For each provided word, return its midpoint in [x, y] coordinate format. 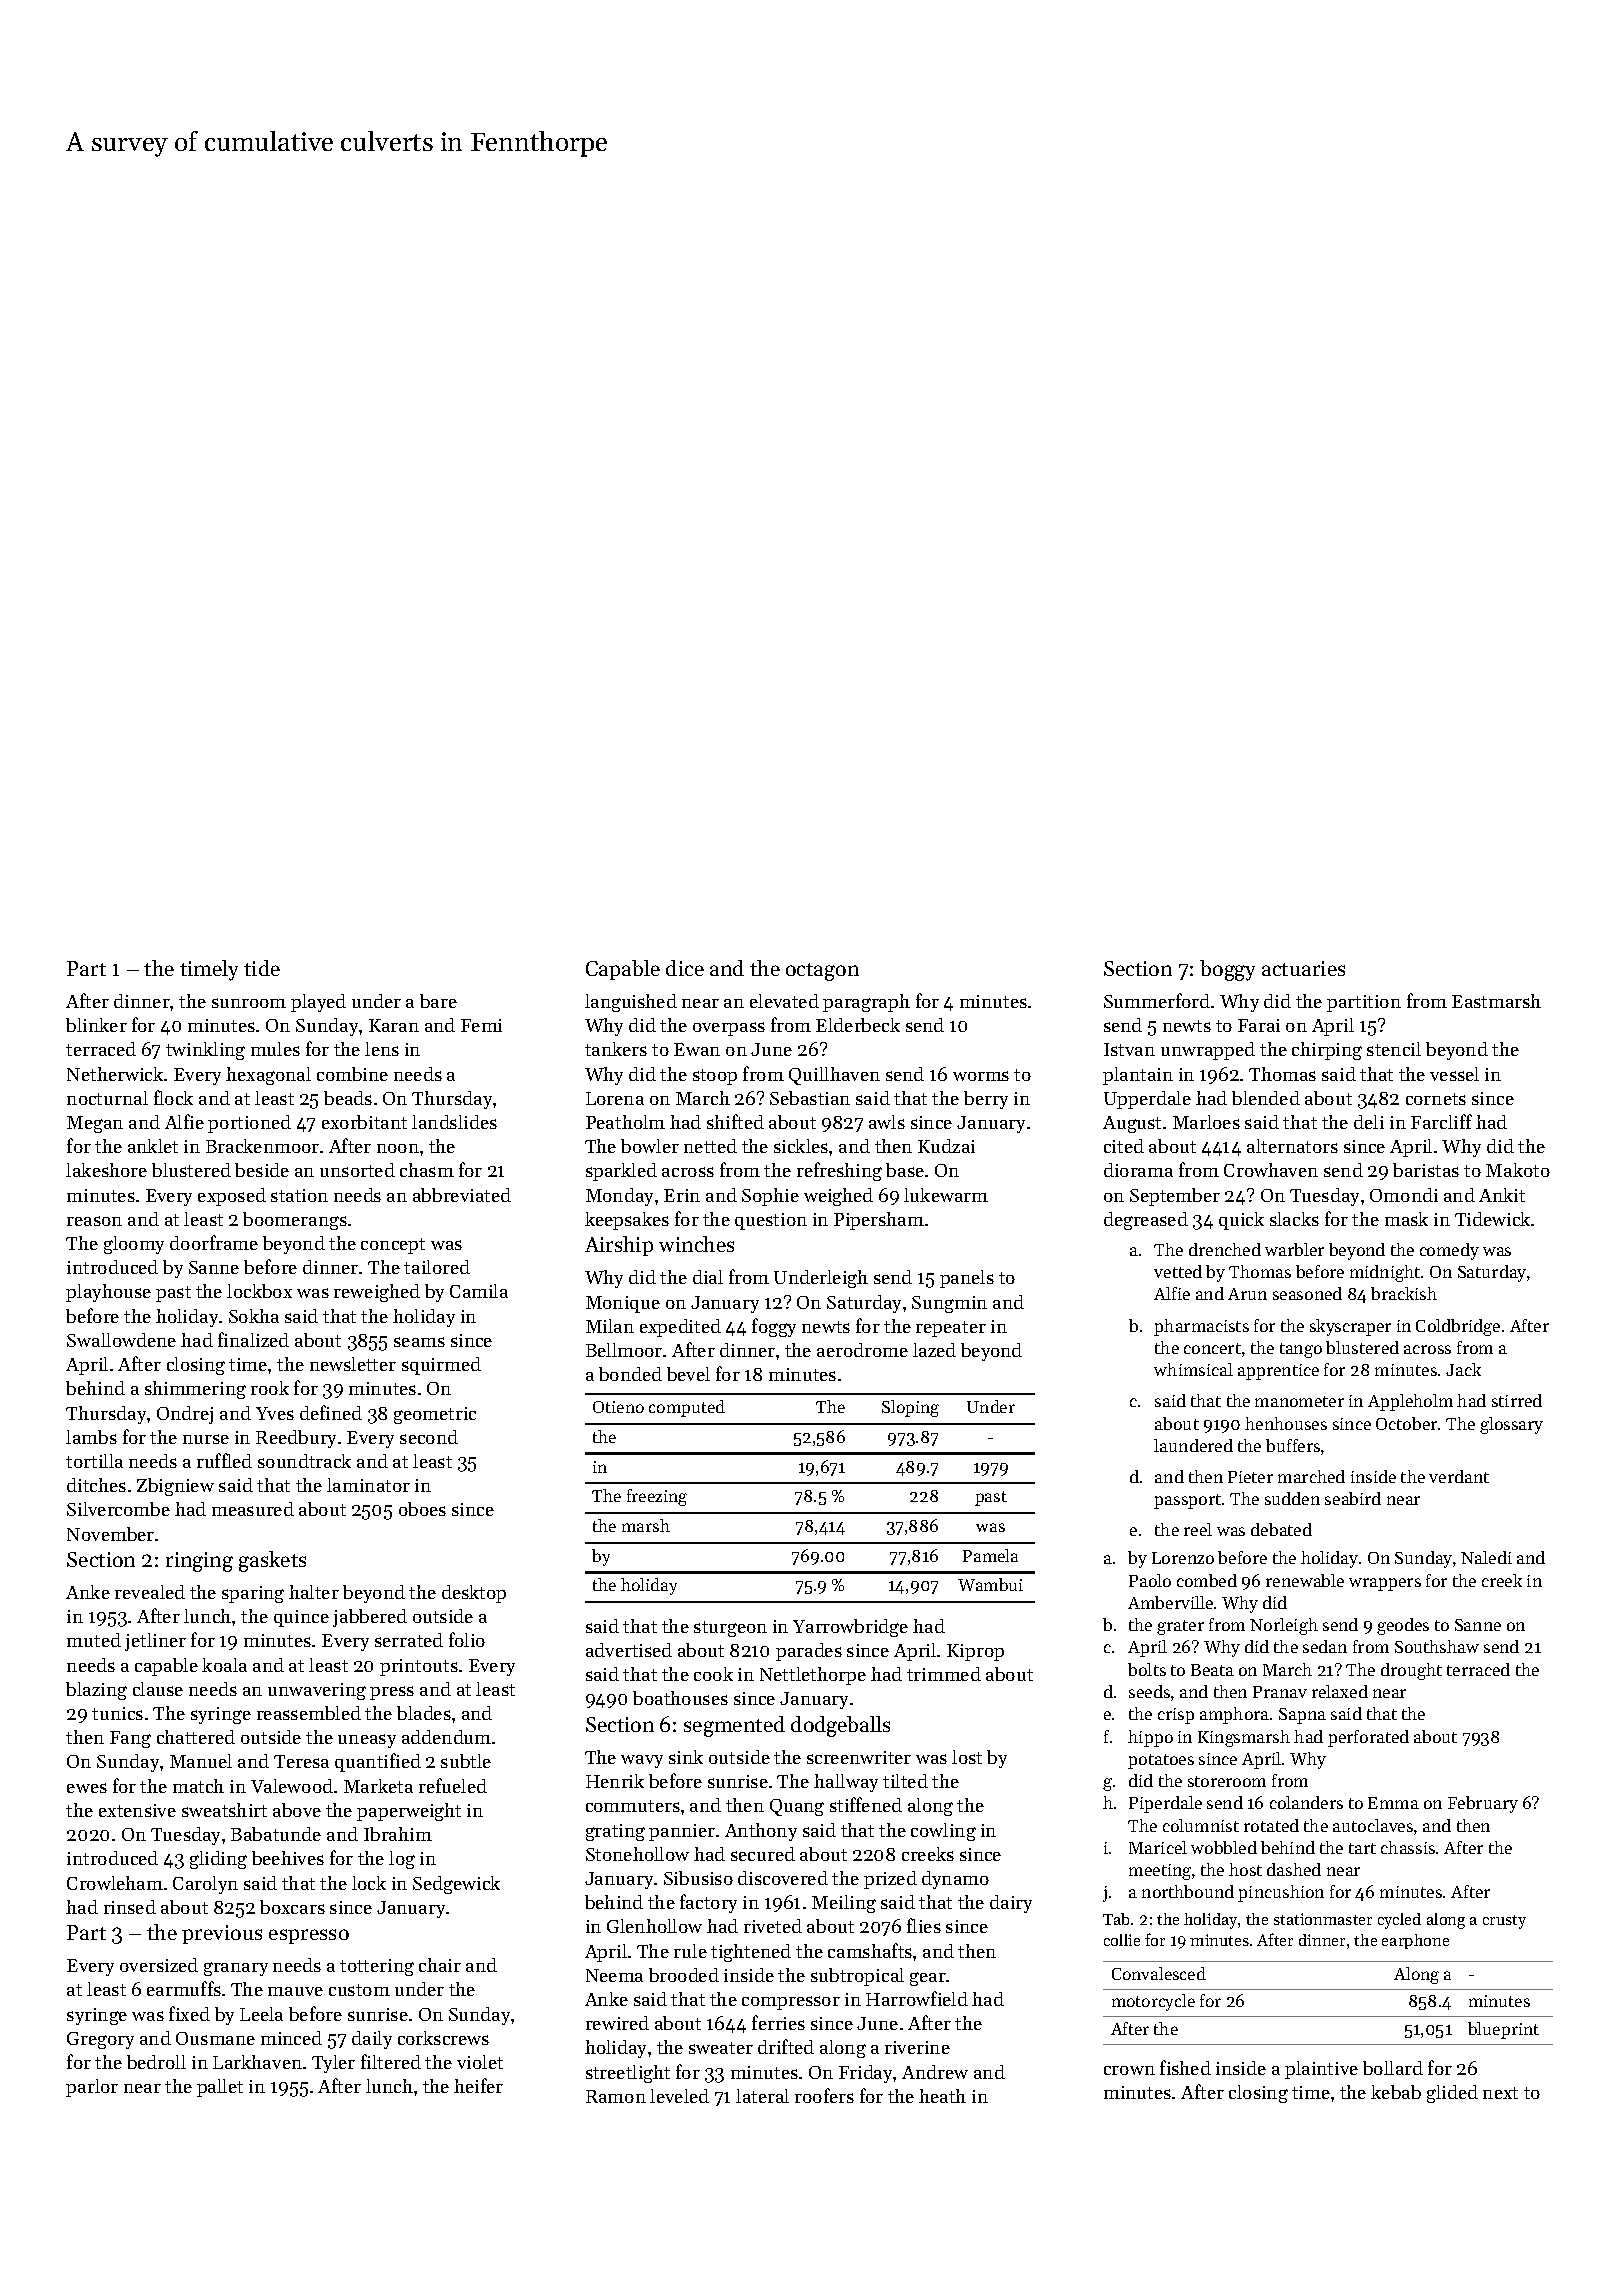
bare [438, 1001]
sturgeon [730, 1629]
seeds [1149, 1691]
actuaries [1303, 968]
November [110, 1534]
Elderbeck [858, 1025]
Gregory [100, 2040]
